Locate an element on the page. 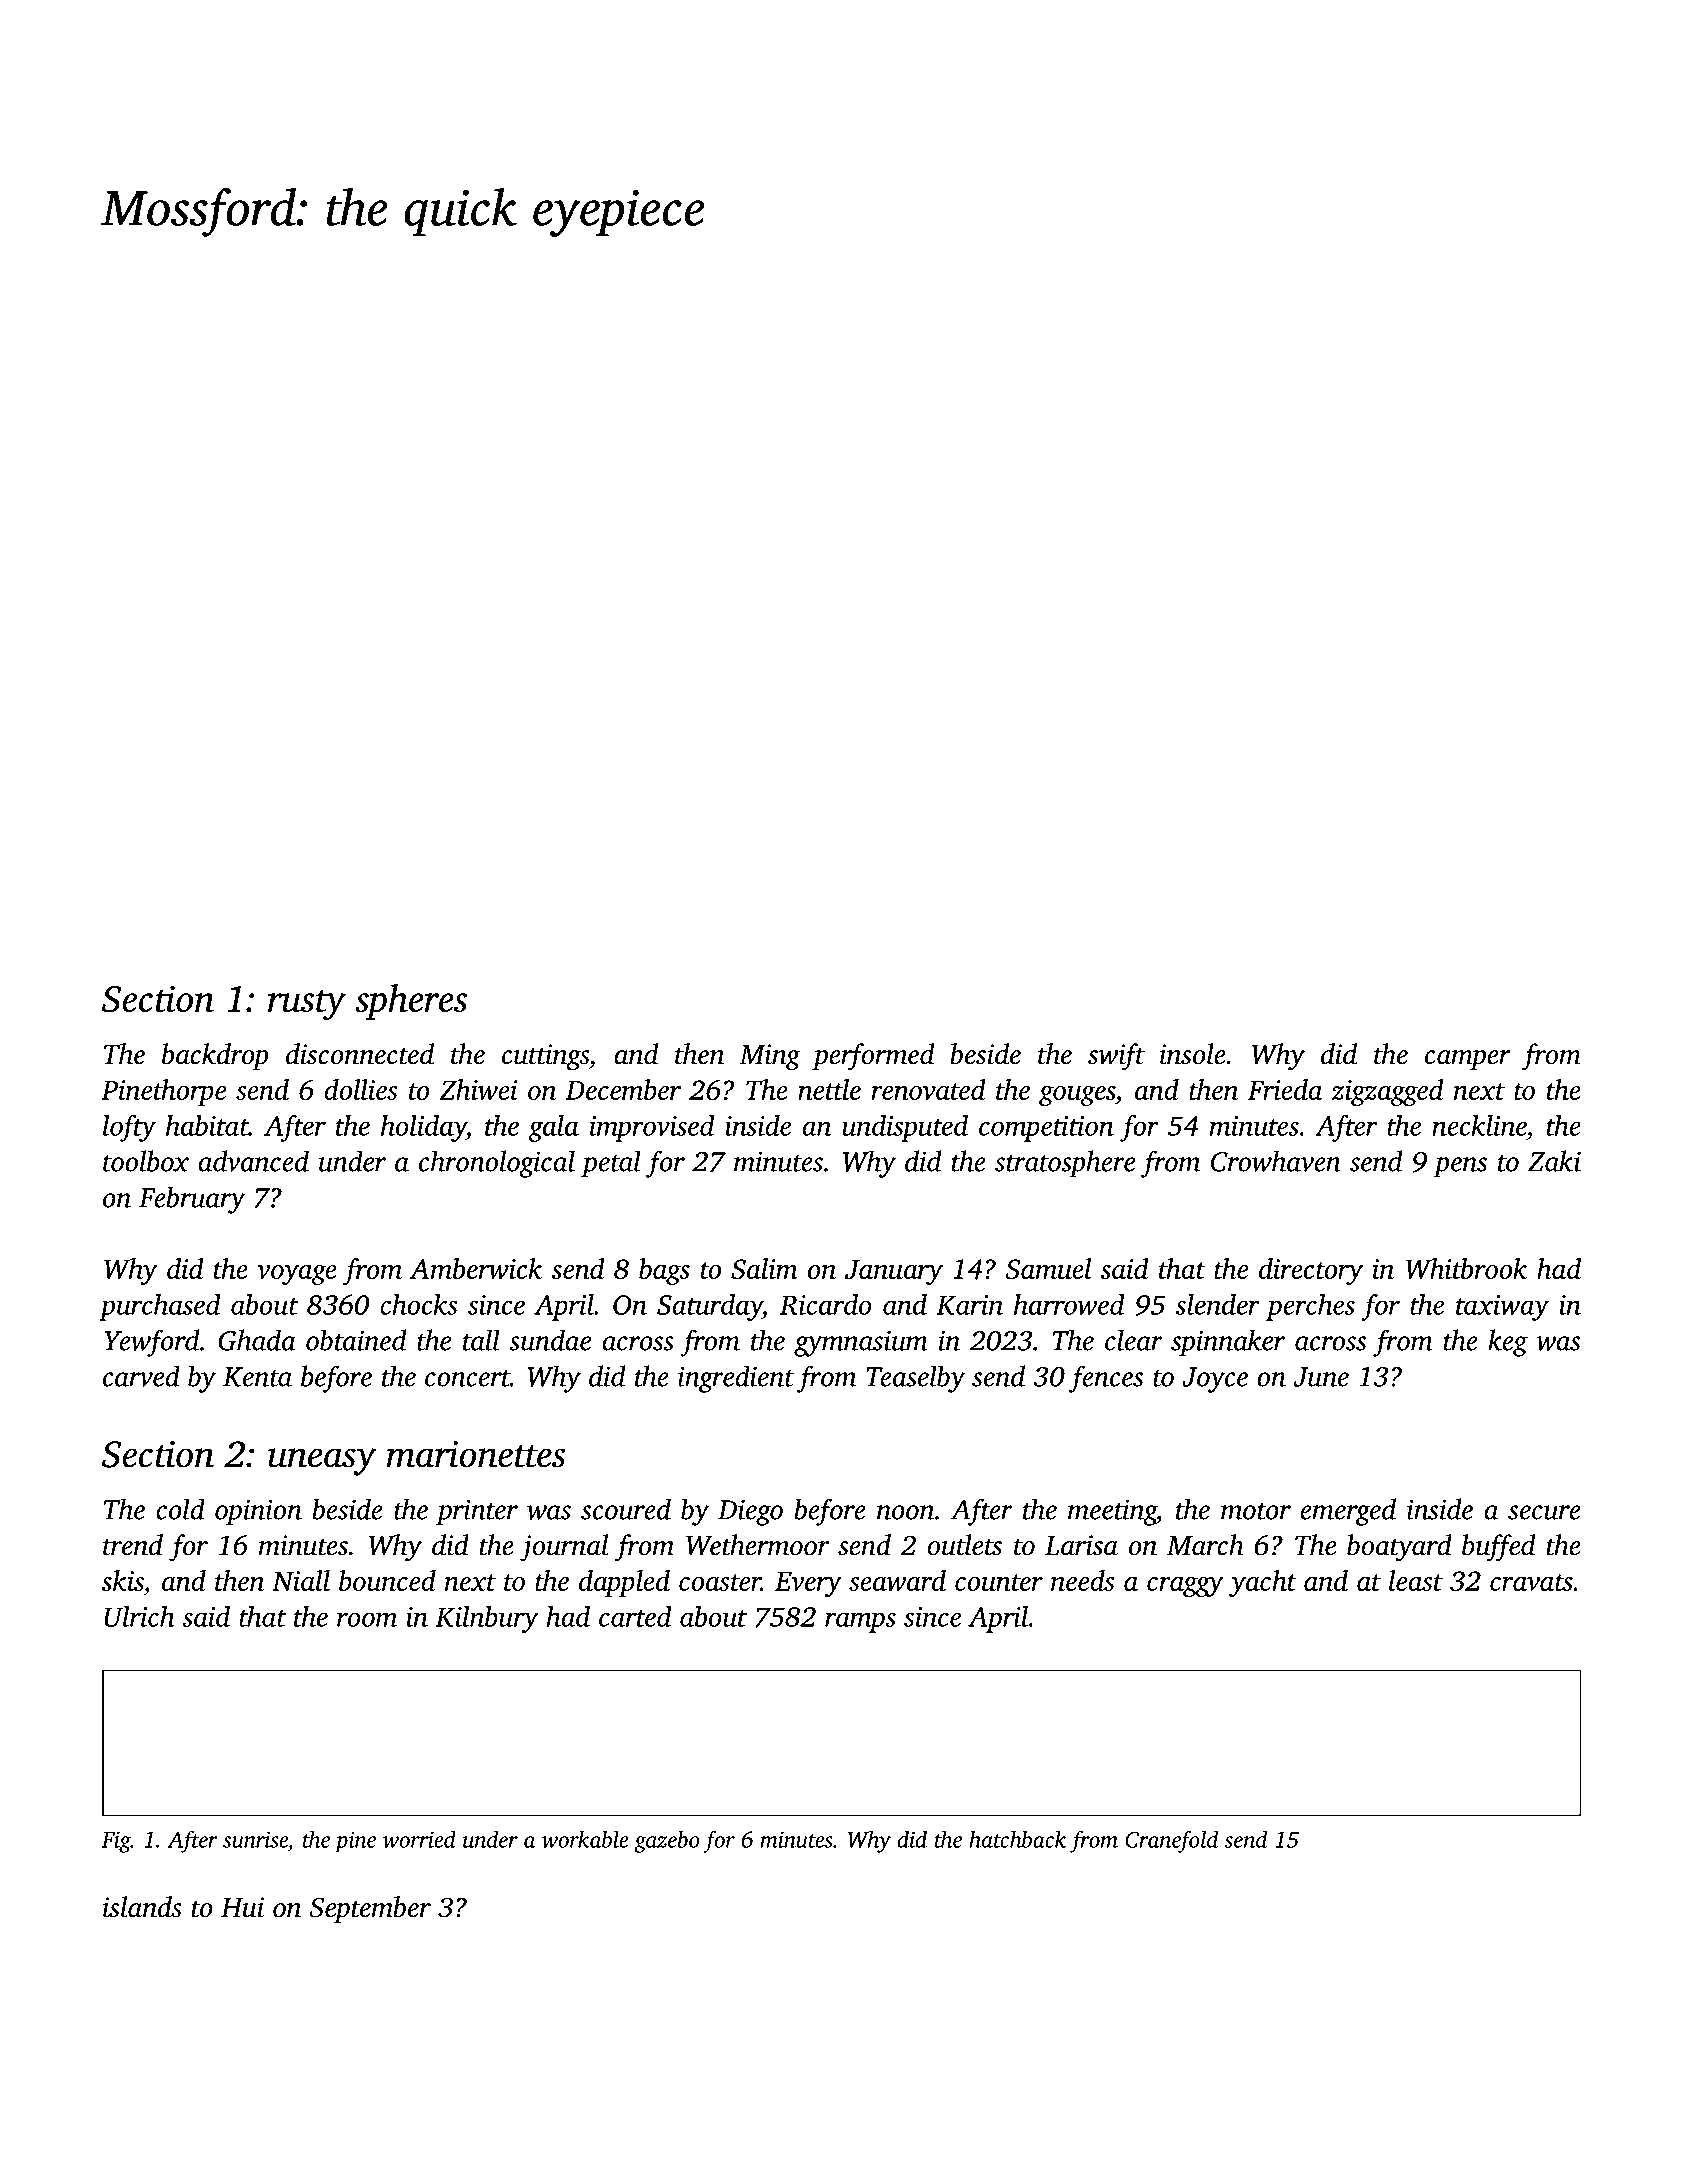  concert is located at coordinates (467, 1378).
